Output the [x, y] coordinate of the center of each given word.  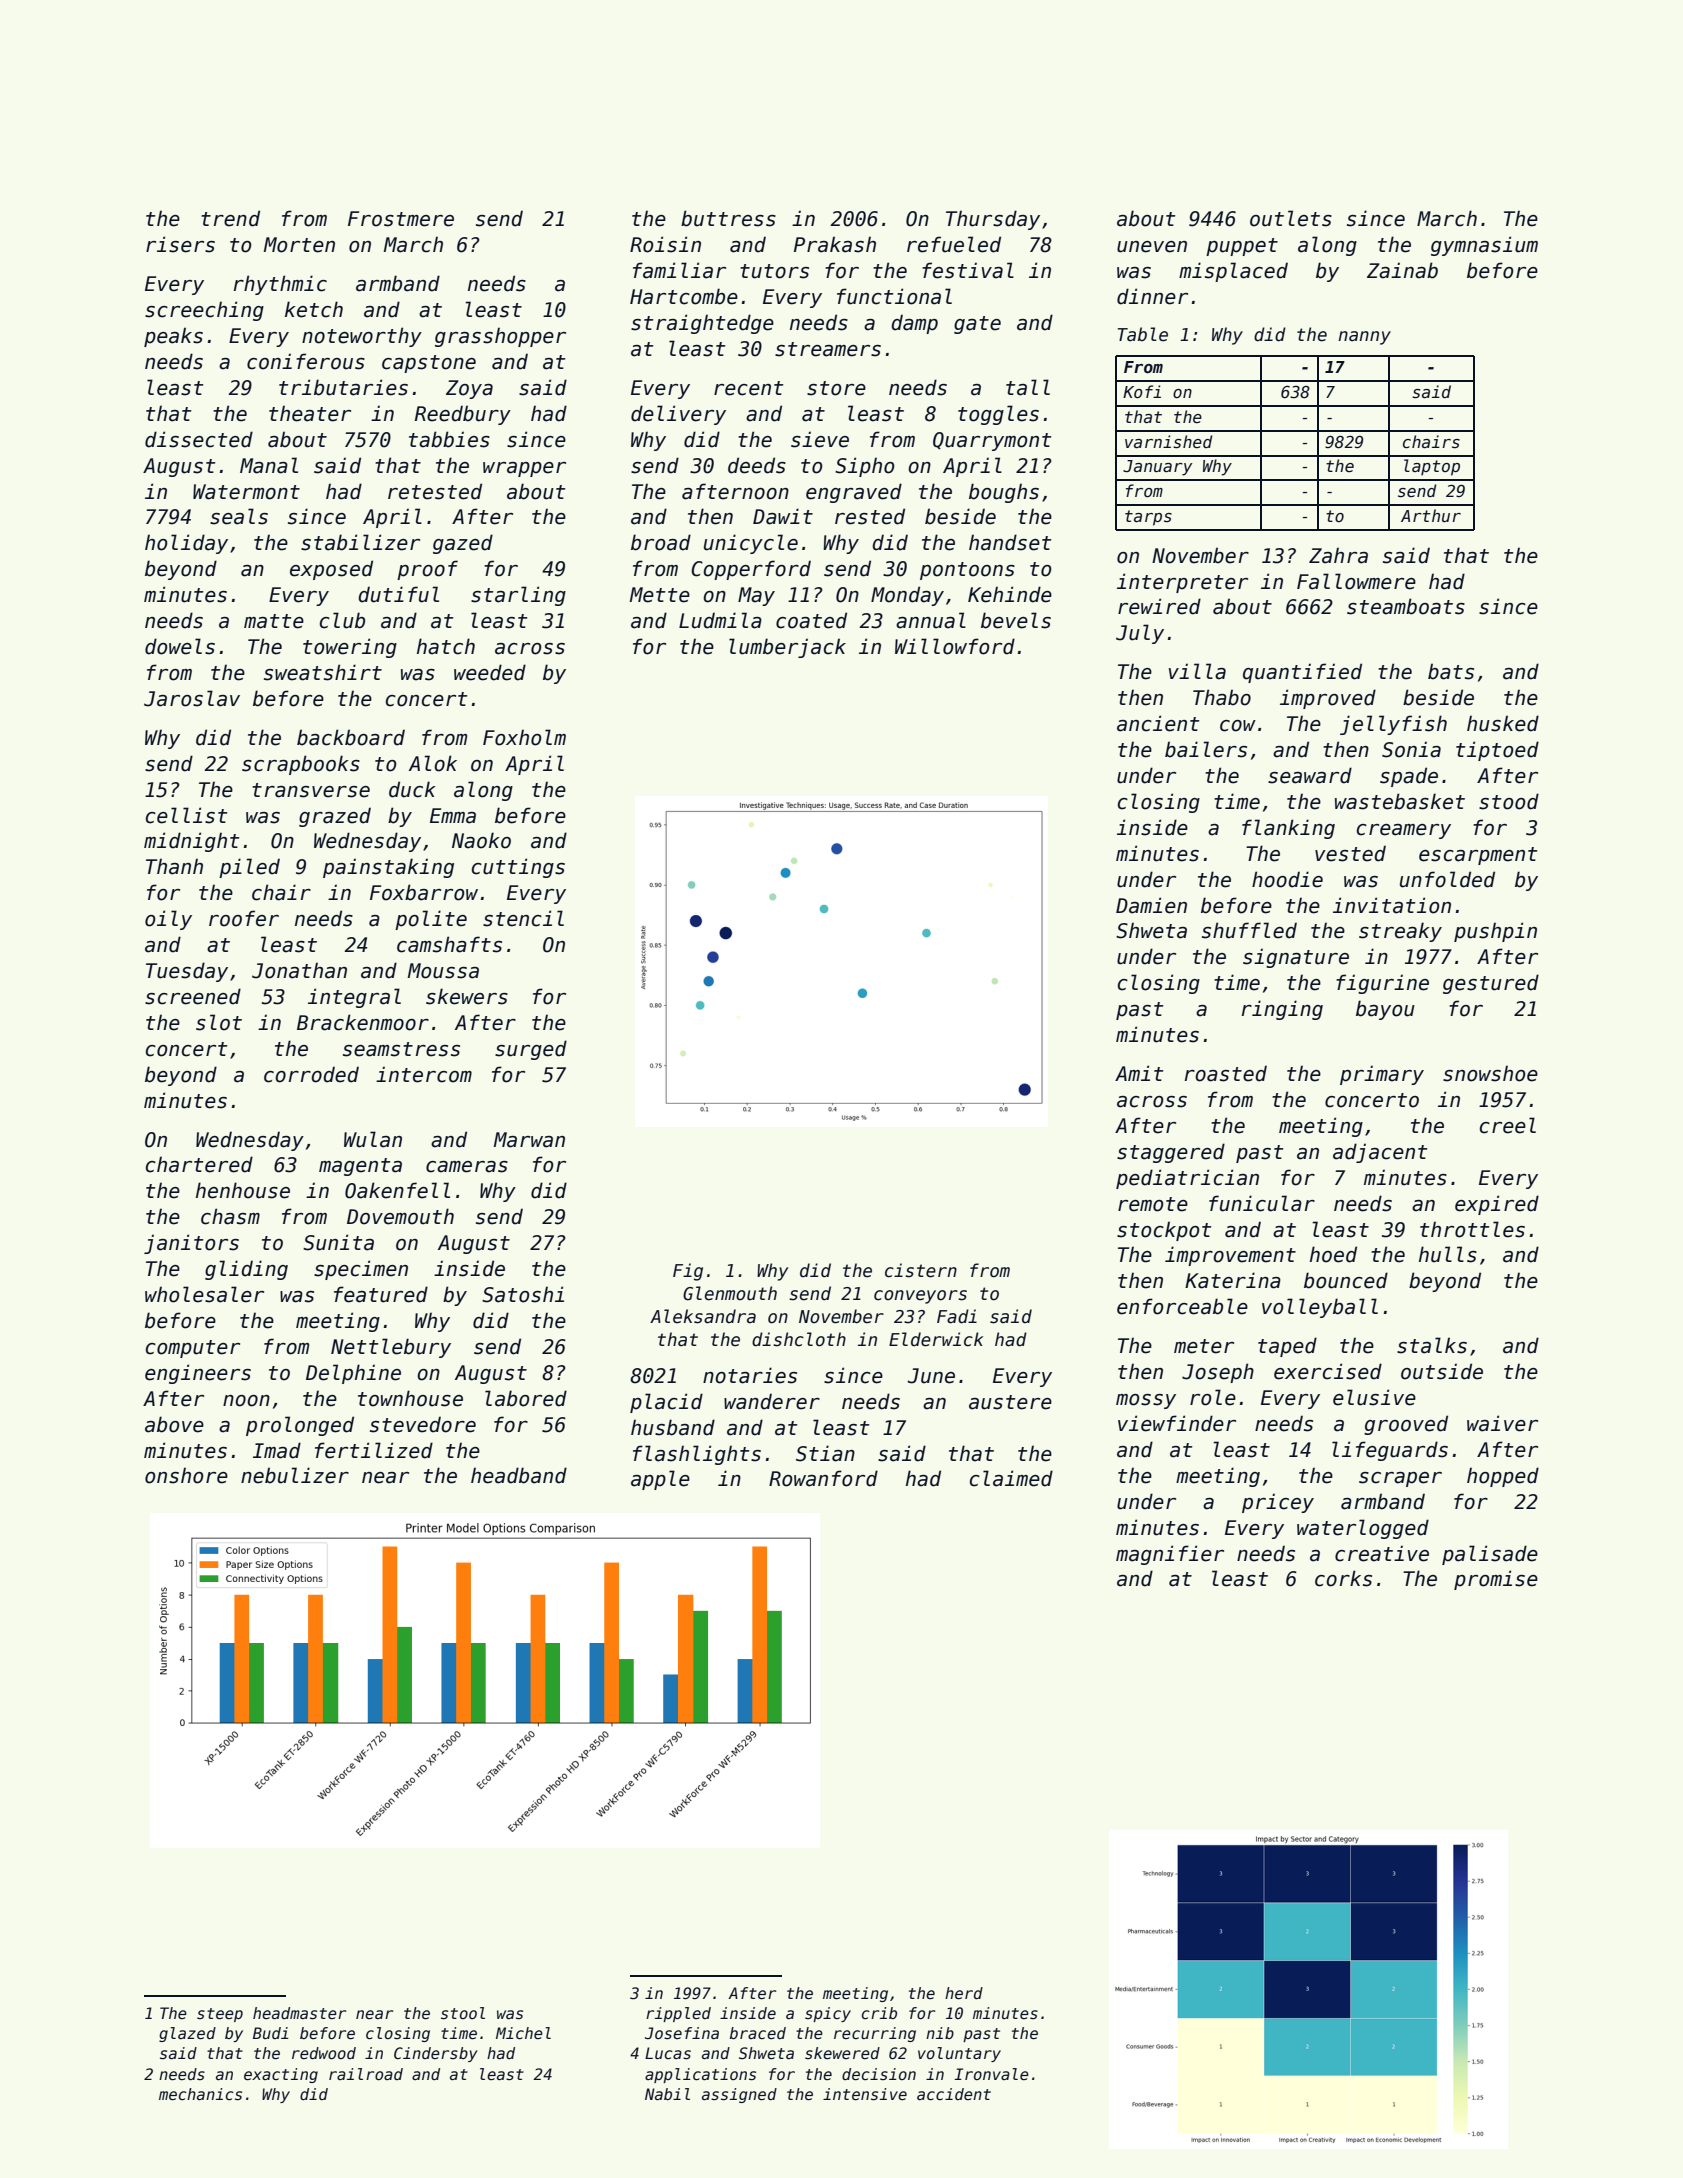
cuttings [518, 868]
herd [964, 1993]
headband [519, 1475]
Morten [299, 245]
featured [381, 1294]
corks [1343, 1578]
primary [1382, 1075]
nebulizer [295, 1475]
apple [660, 1480]
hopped [1503, 1477]
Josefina [682, 2033]
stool [463, 2013]
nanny [1364, 338]
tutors [774, 271]
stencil [523, 918]
